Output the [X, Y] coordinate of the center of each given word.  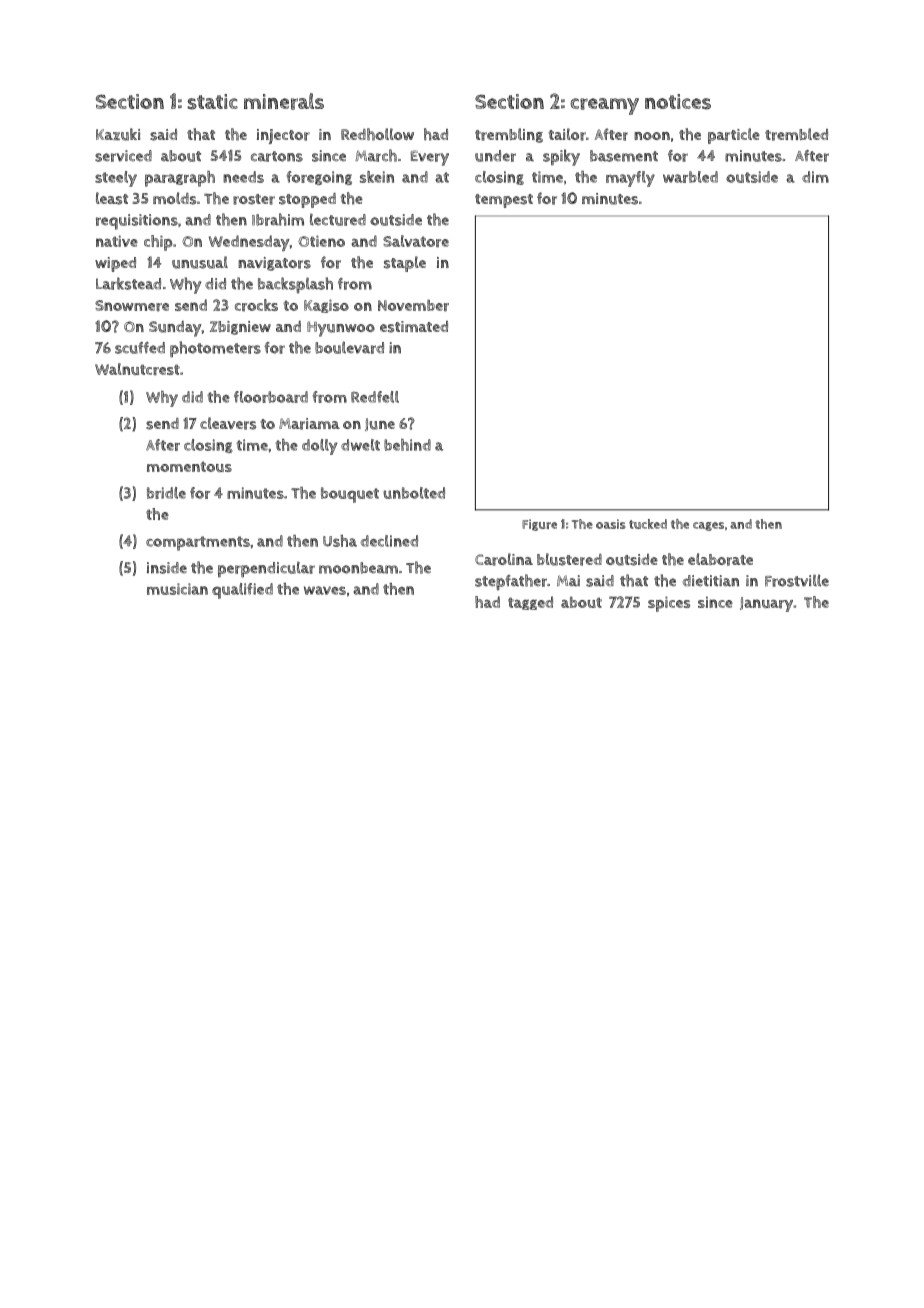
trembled [796, 134]
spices [669, 604]
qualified [242, 591]
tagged [530, 603]
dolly [320, 447]
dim [815, 177]
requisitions [137, 222]
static [212, 102]
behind [407, 445]
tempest [504, 201]
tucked [648, 524]
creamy [605, 106]
